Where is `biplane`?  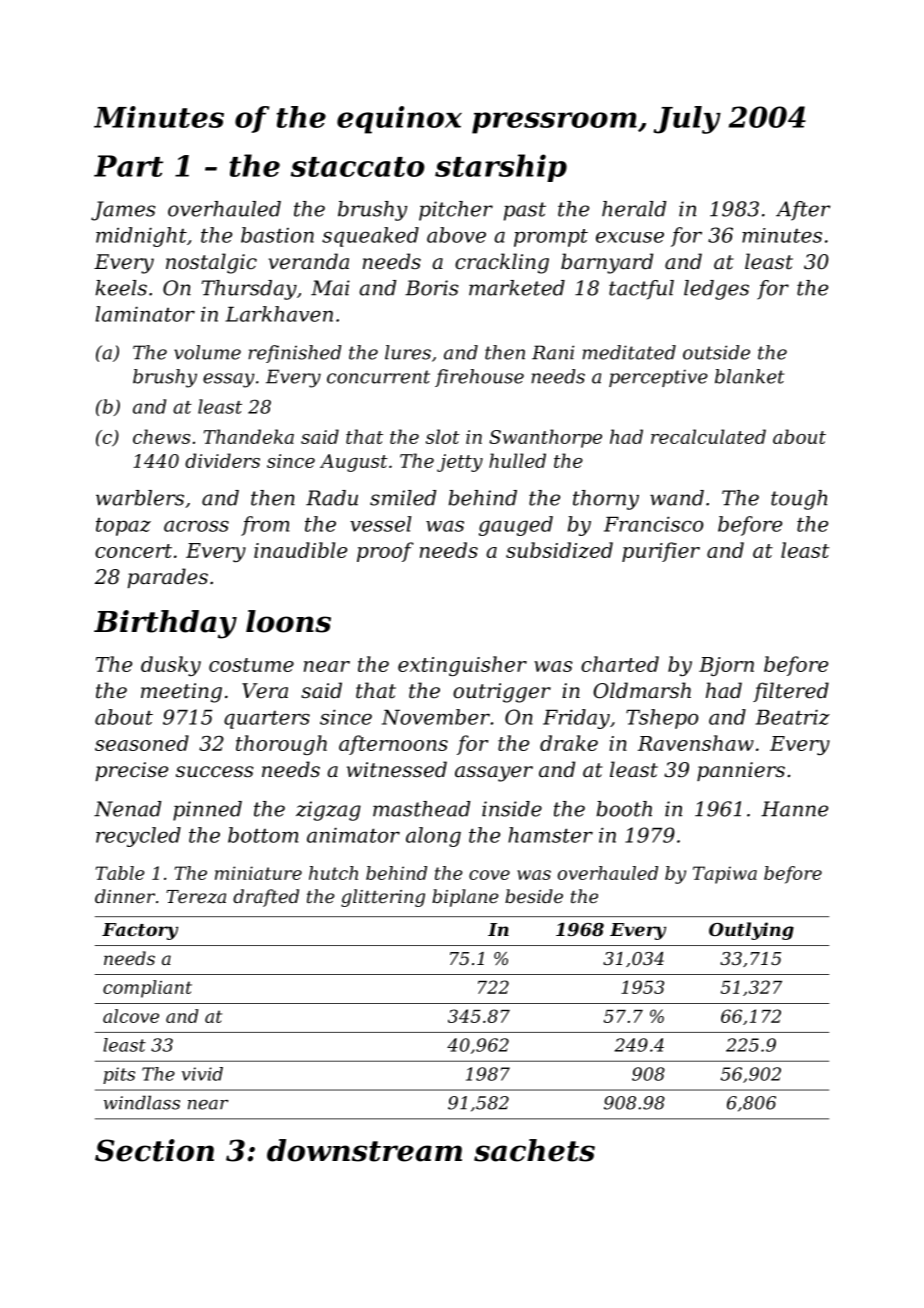
biplane is located at coordinates (465, 898).
